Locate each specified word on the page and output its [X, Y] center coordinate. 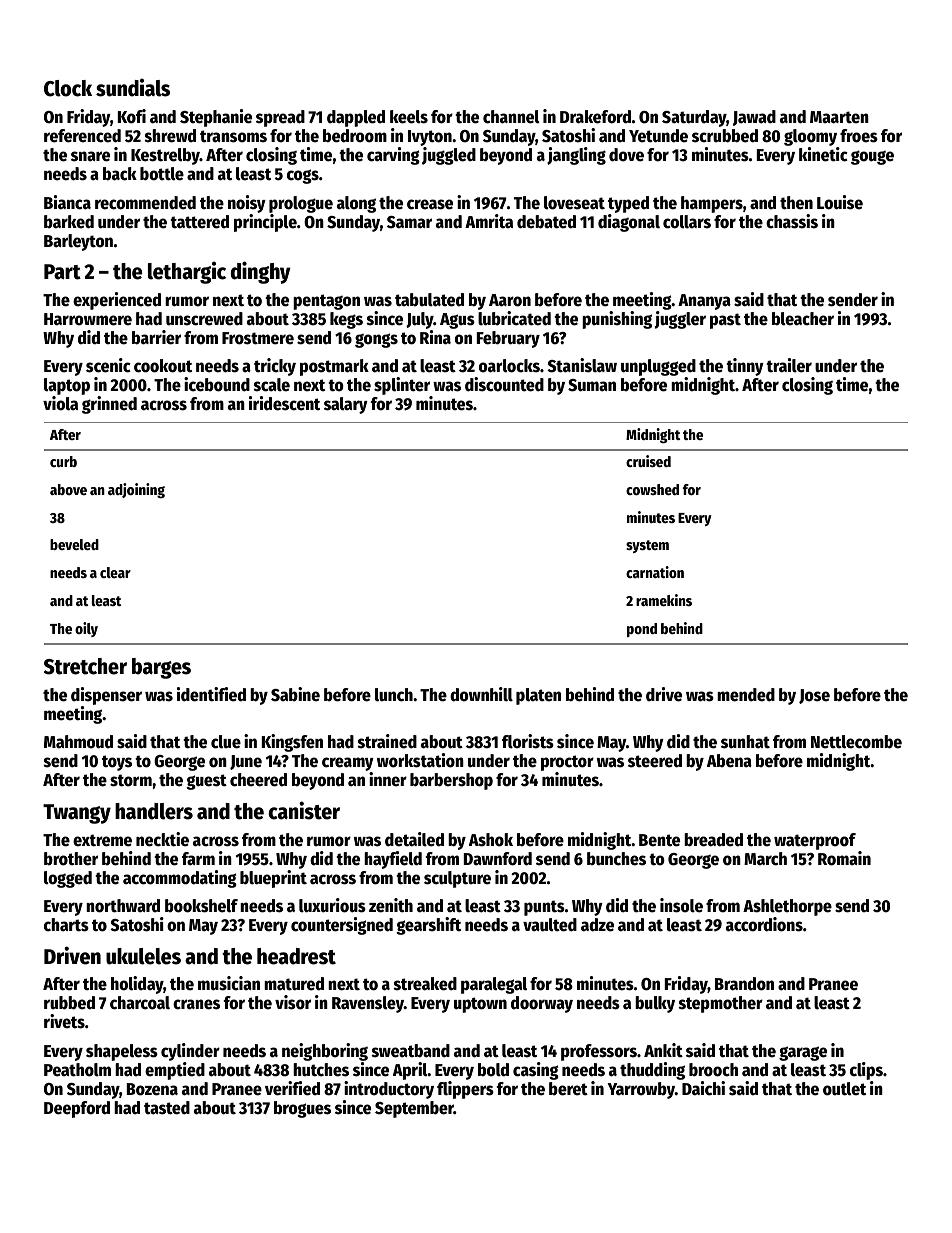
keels [409, 117]
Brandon [744, 984]
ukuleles [143, 956]
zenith [391, 905]
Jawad [754, 118]
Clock [68, 88]
